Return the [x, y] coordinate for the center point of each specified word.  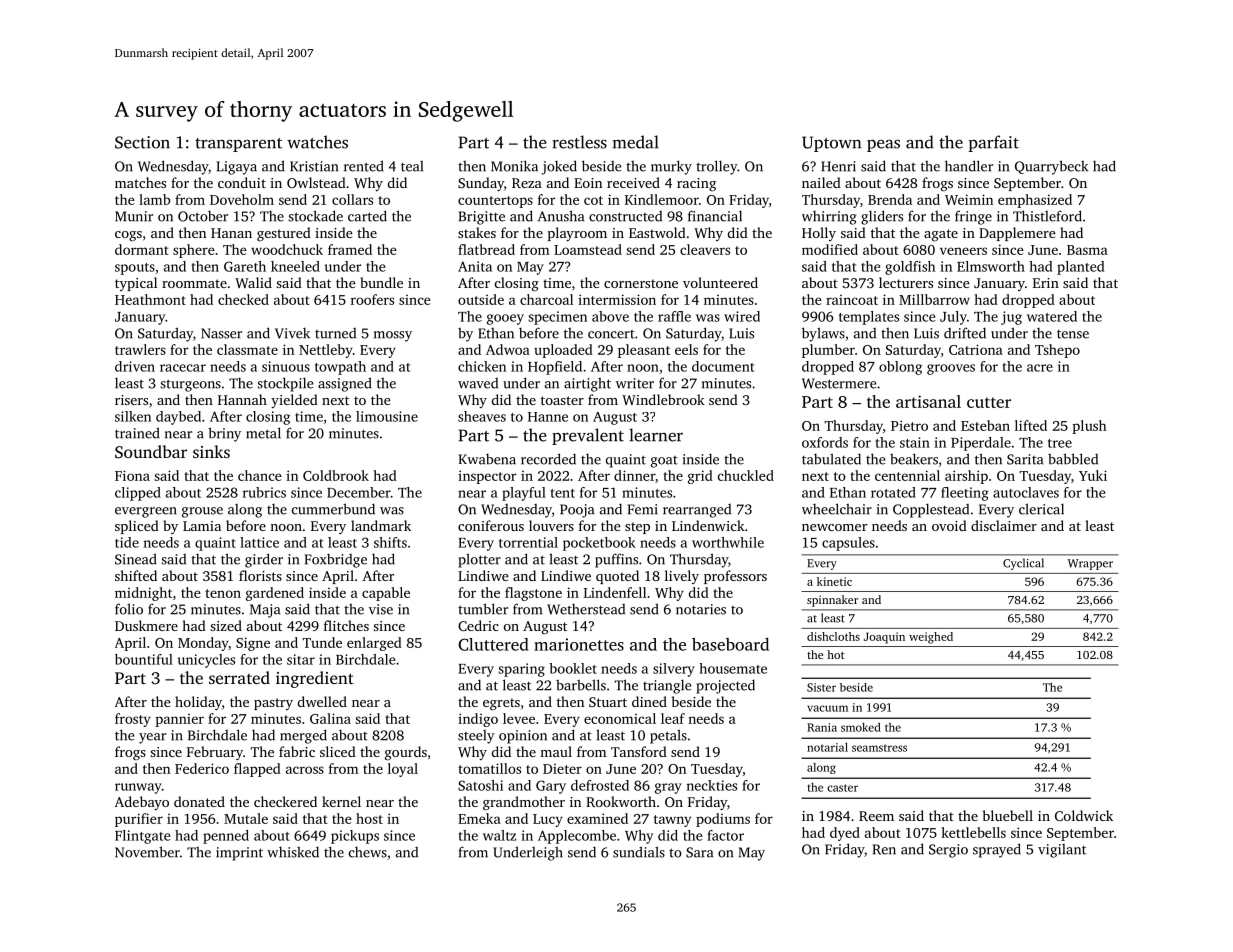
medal [636, 142]
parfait [993, 143]
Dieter [562, 769]
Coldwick [1084, 815]
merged [303, 736]
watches [317, 142]
